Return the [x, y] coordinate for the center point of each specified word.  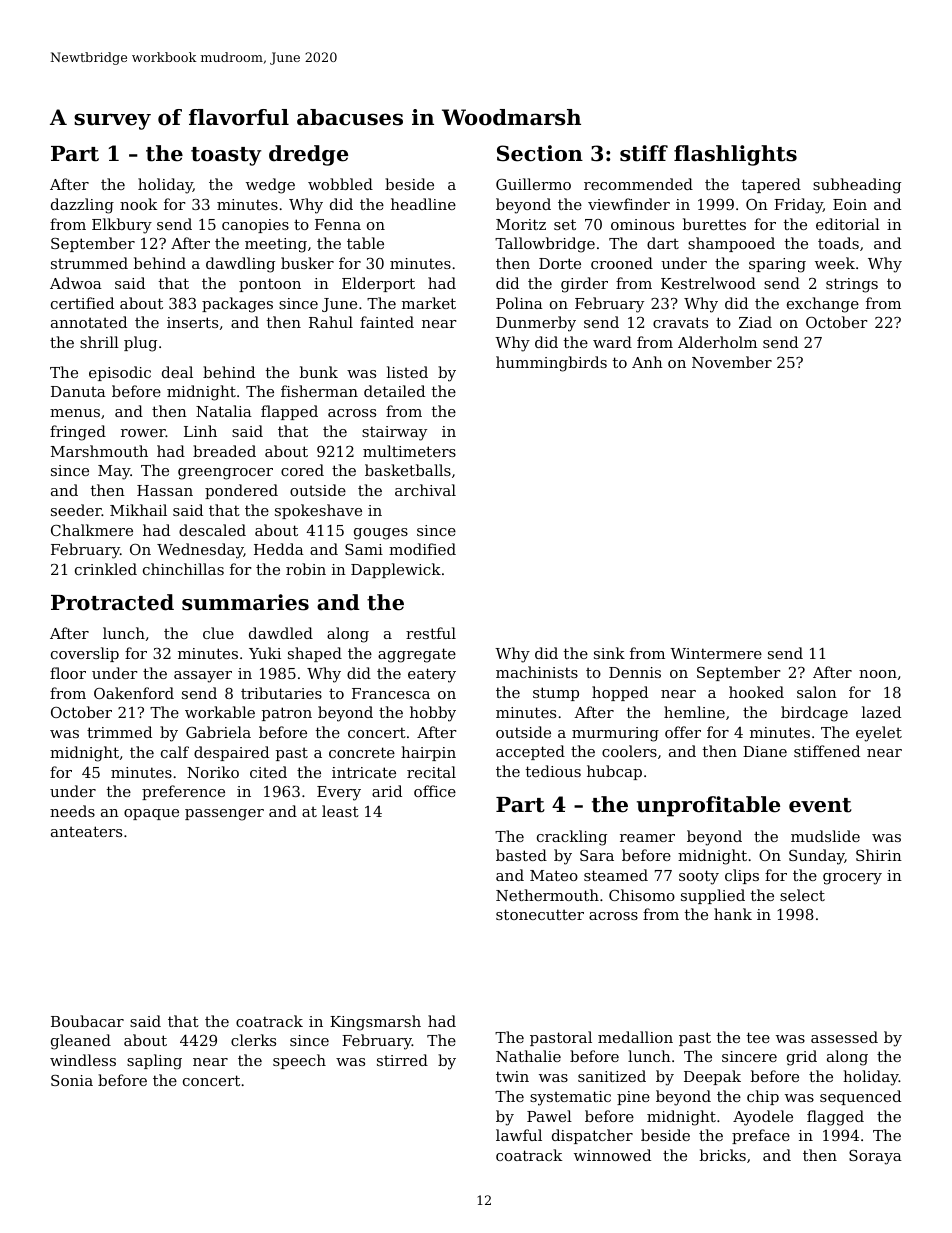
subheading [857, 186]
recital [431, 772]
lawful [519, 1135]
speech [299, 1061]
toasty [226, 156]
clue [218, 633]
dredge [308, 155]
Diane [765, 751]
